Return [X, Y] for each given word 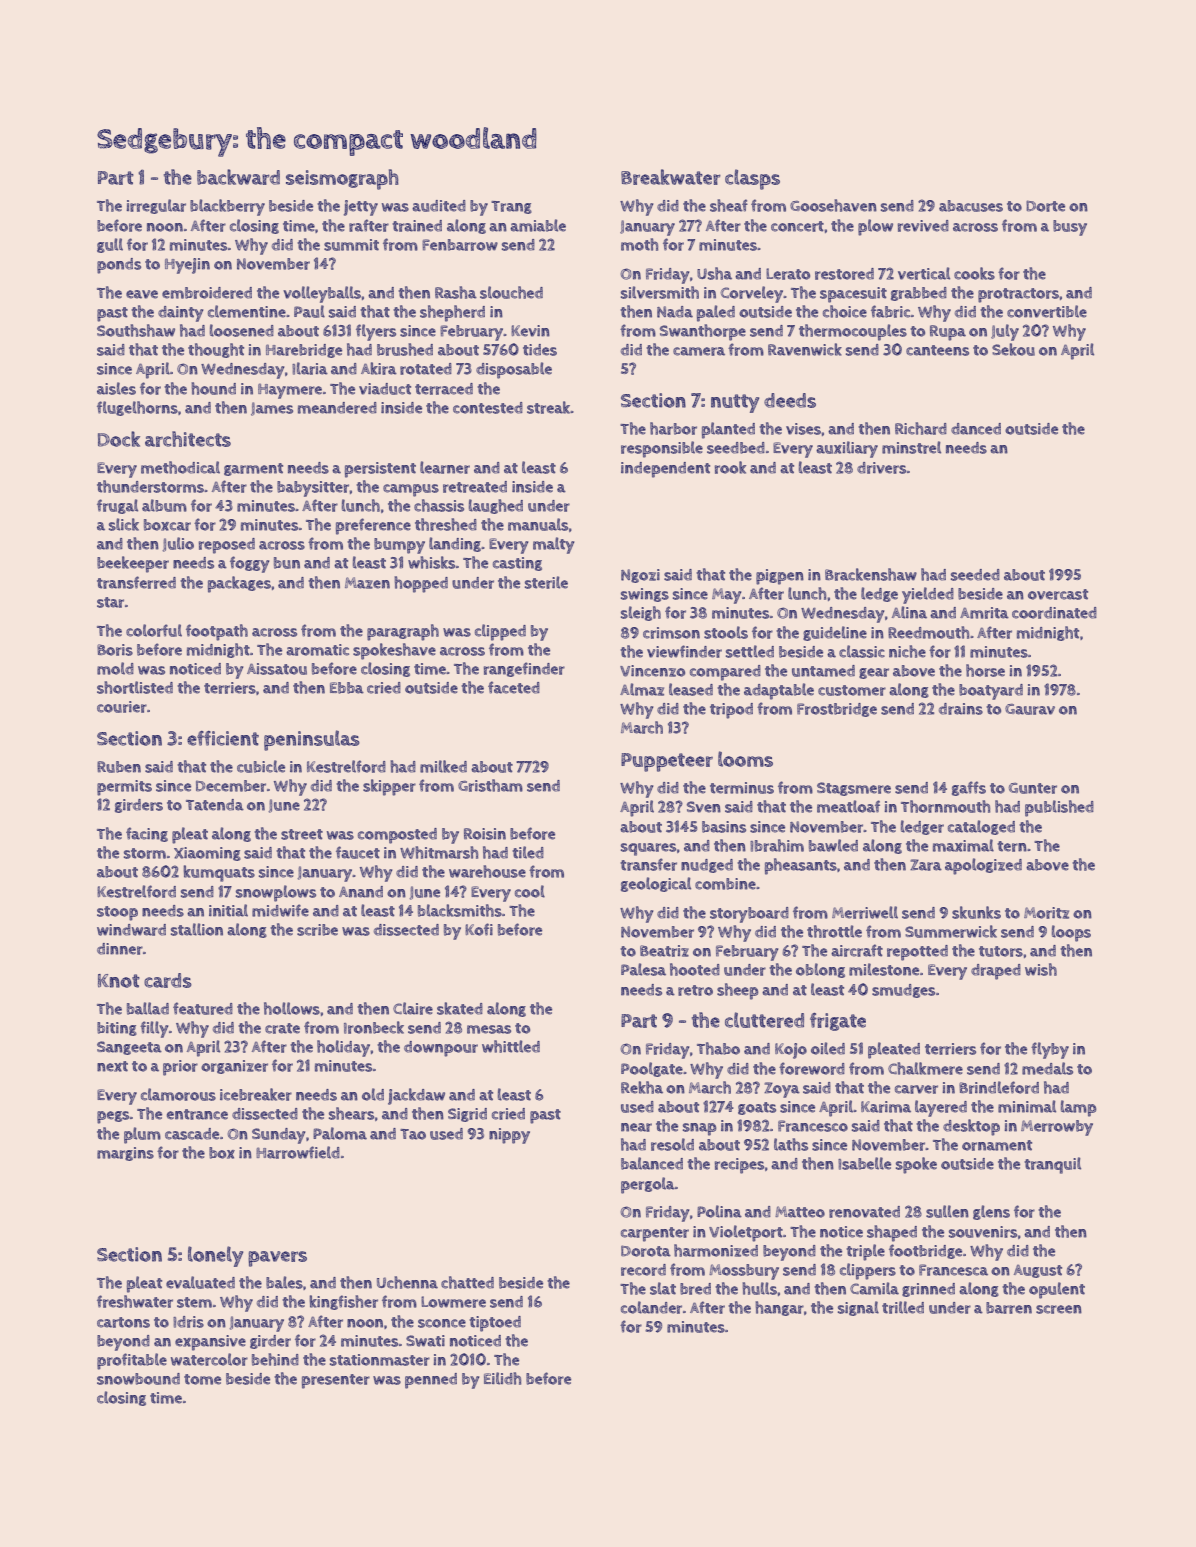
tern [1012, 846]
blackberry [227, 207]
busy [1070, 228]
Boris [115, 650]
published [1059, 808]
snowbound [138, 1379]
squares [648, 849]
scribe [317, 930]
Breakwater [671, 177]
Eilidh [502, 1378]
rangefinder [524, 669]
